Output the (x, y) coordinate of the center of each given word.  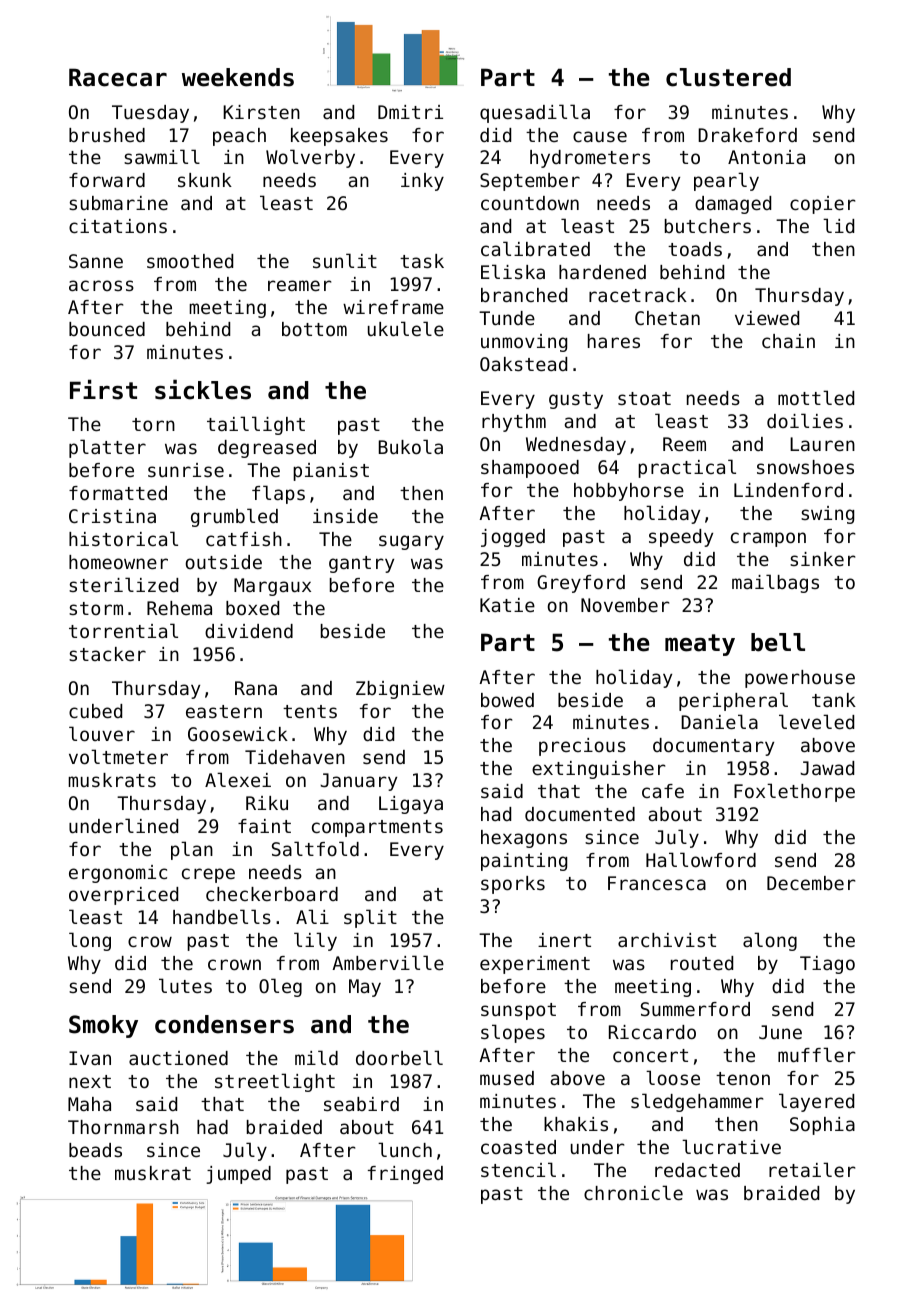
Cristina (112, 516)
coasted (518, 1147)
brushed (107, 135)
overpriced (123, 896)
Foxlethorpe (794, 792)
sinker (822, 559)
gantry (361, 564)
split (370, 918)
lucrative (731, 1146)
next (90, 1081)
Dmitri (410, 112)
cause (600, 136)
